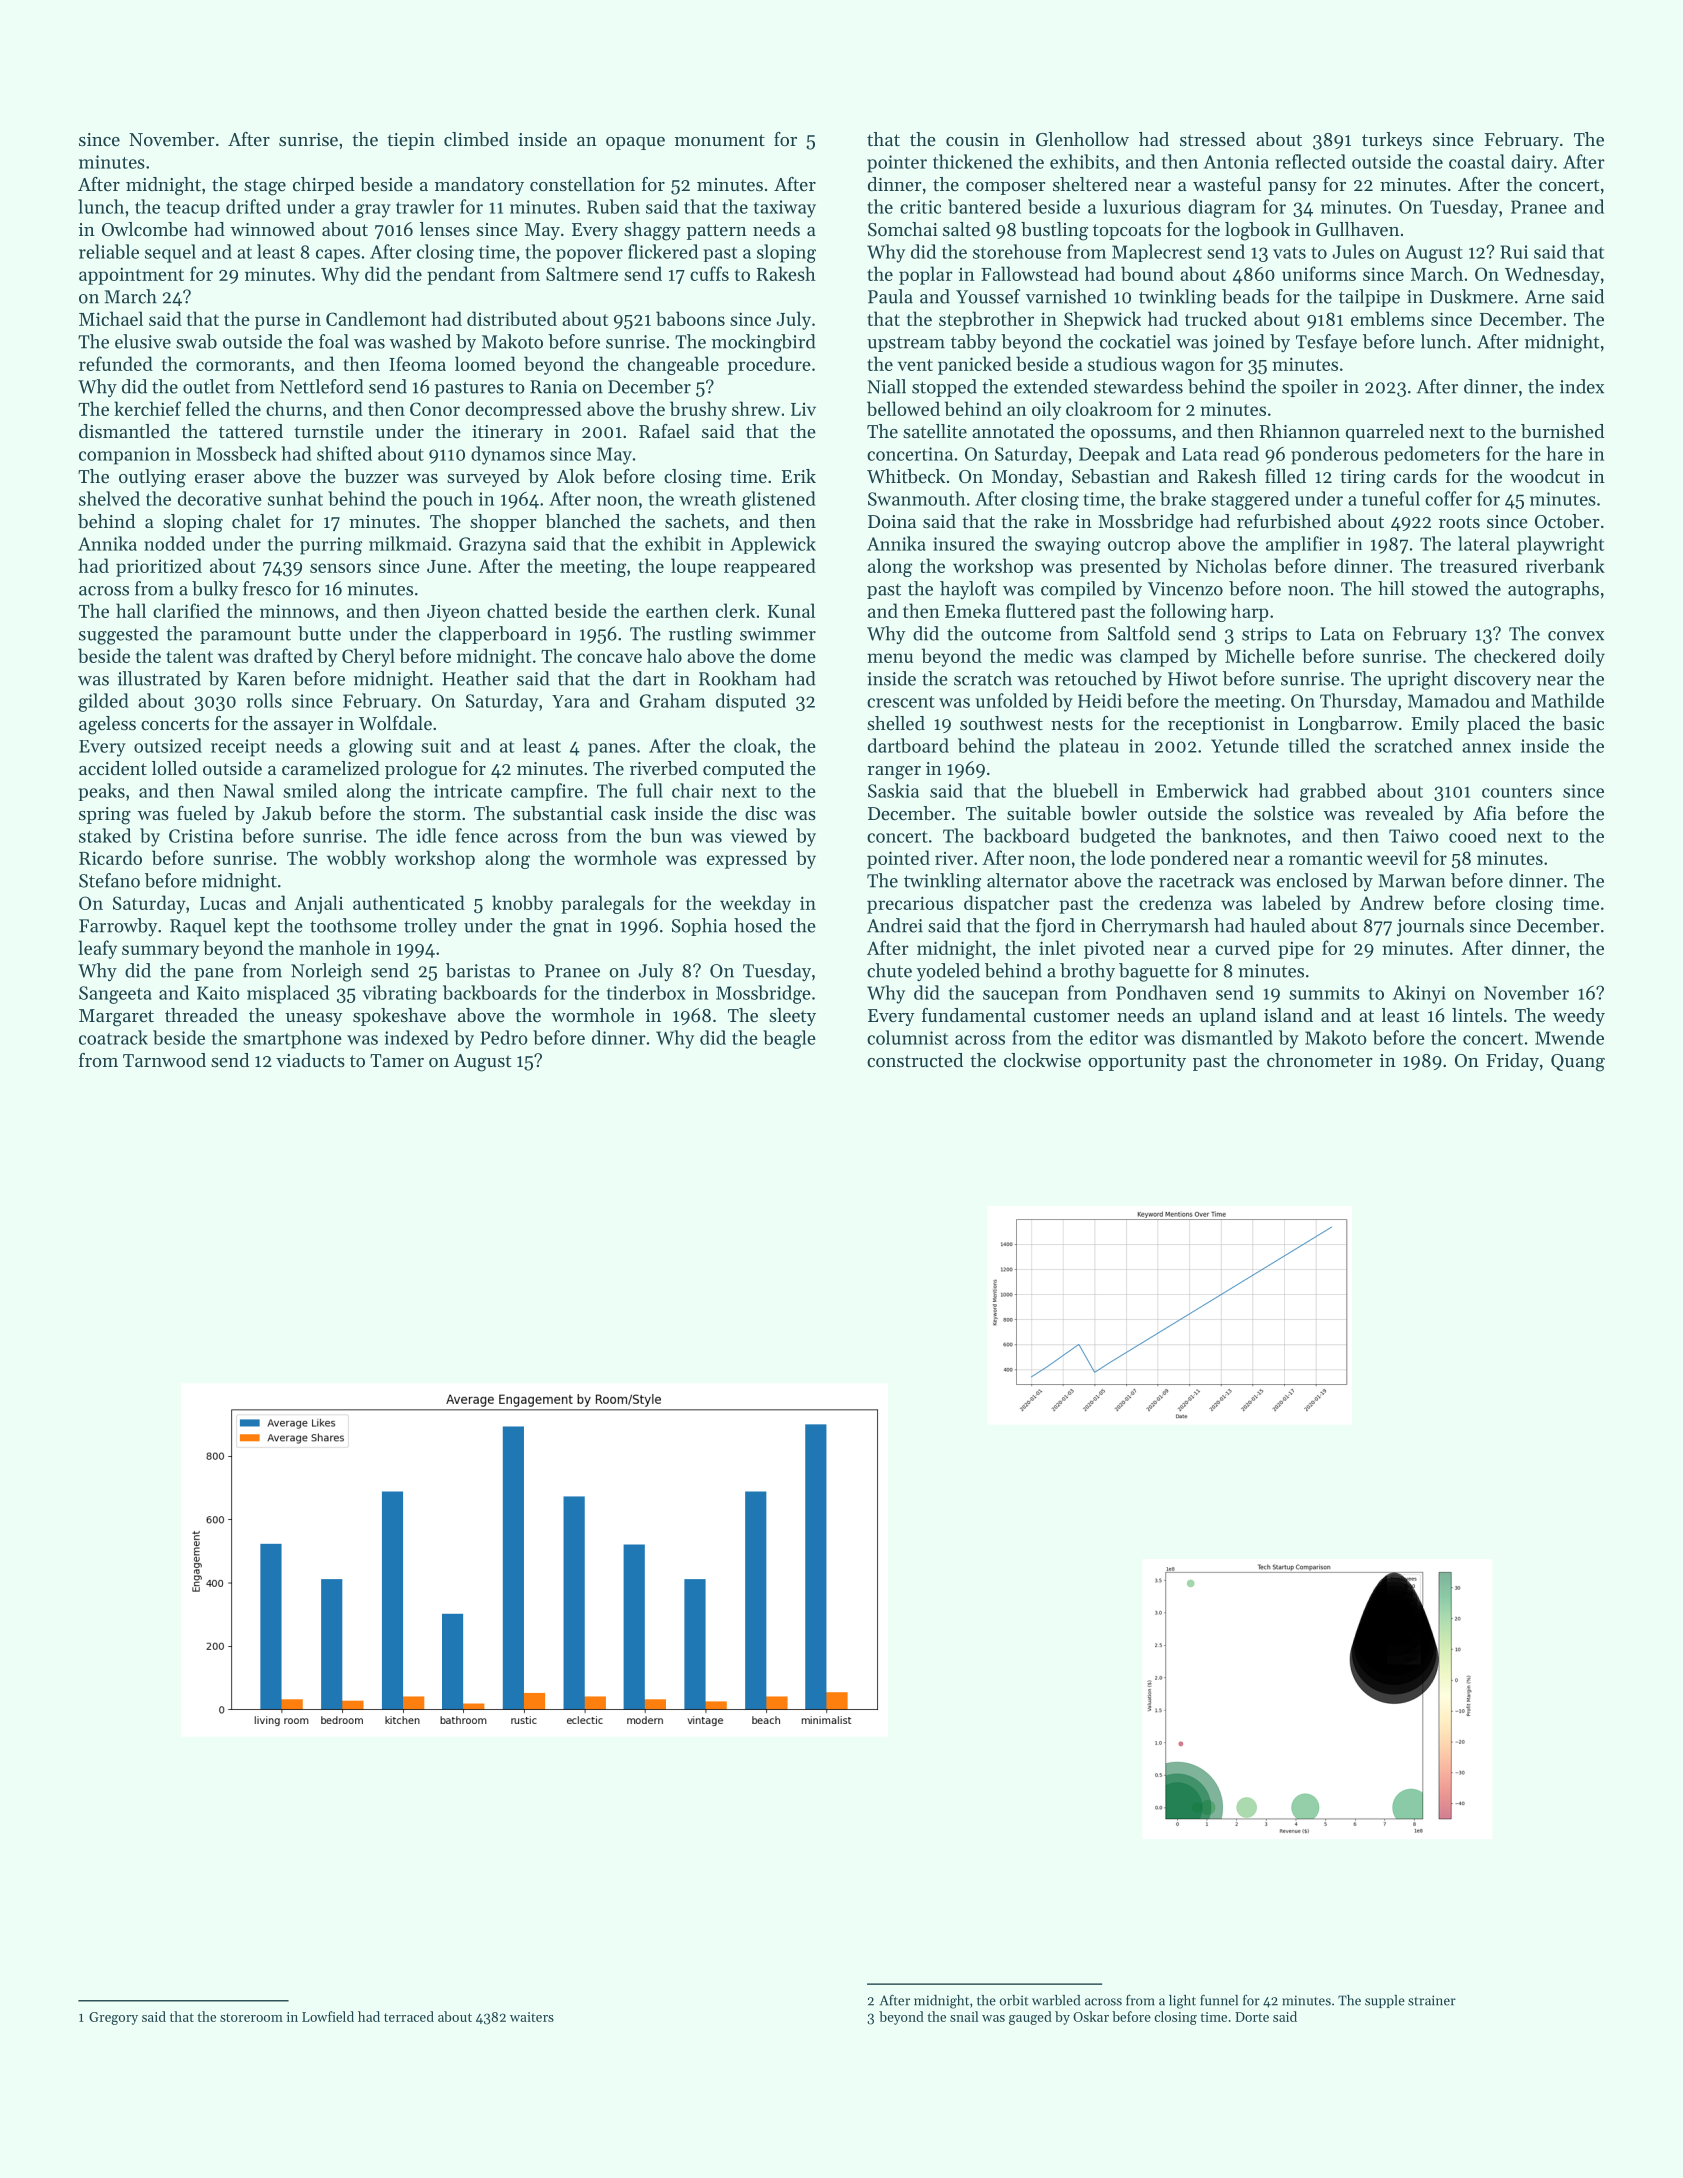 The width and height of the page is (1683, 2178). I want to click on constructed, so click(915, 1060).
